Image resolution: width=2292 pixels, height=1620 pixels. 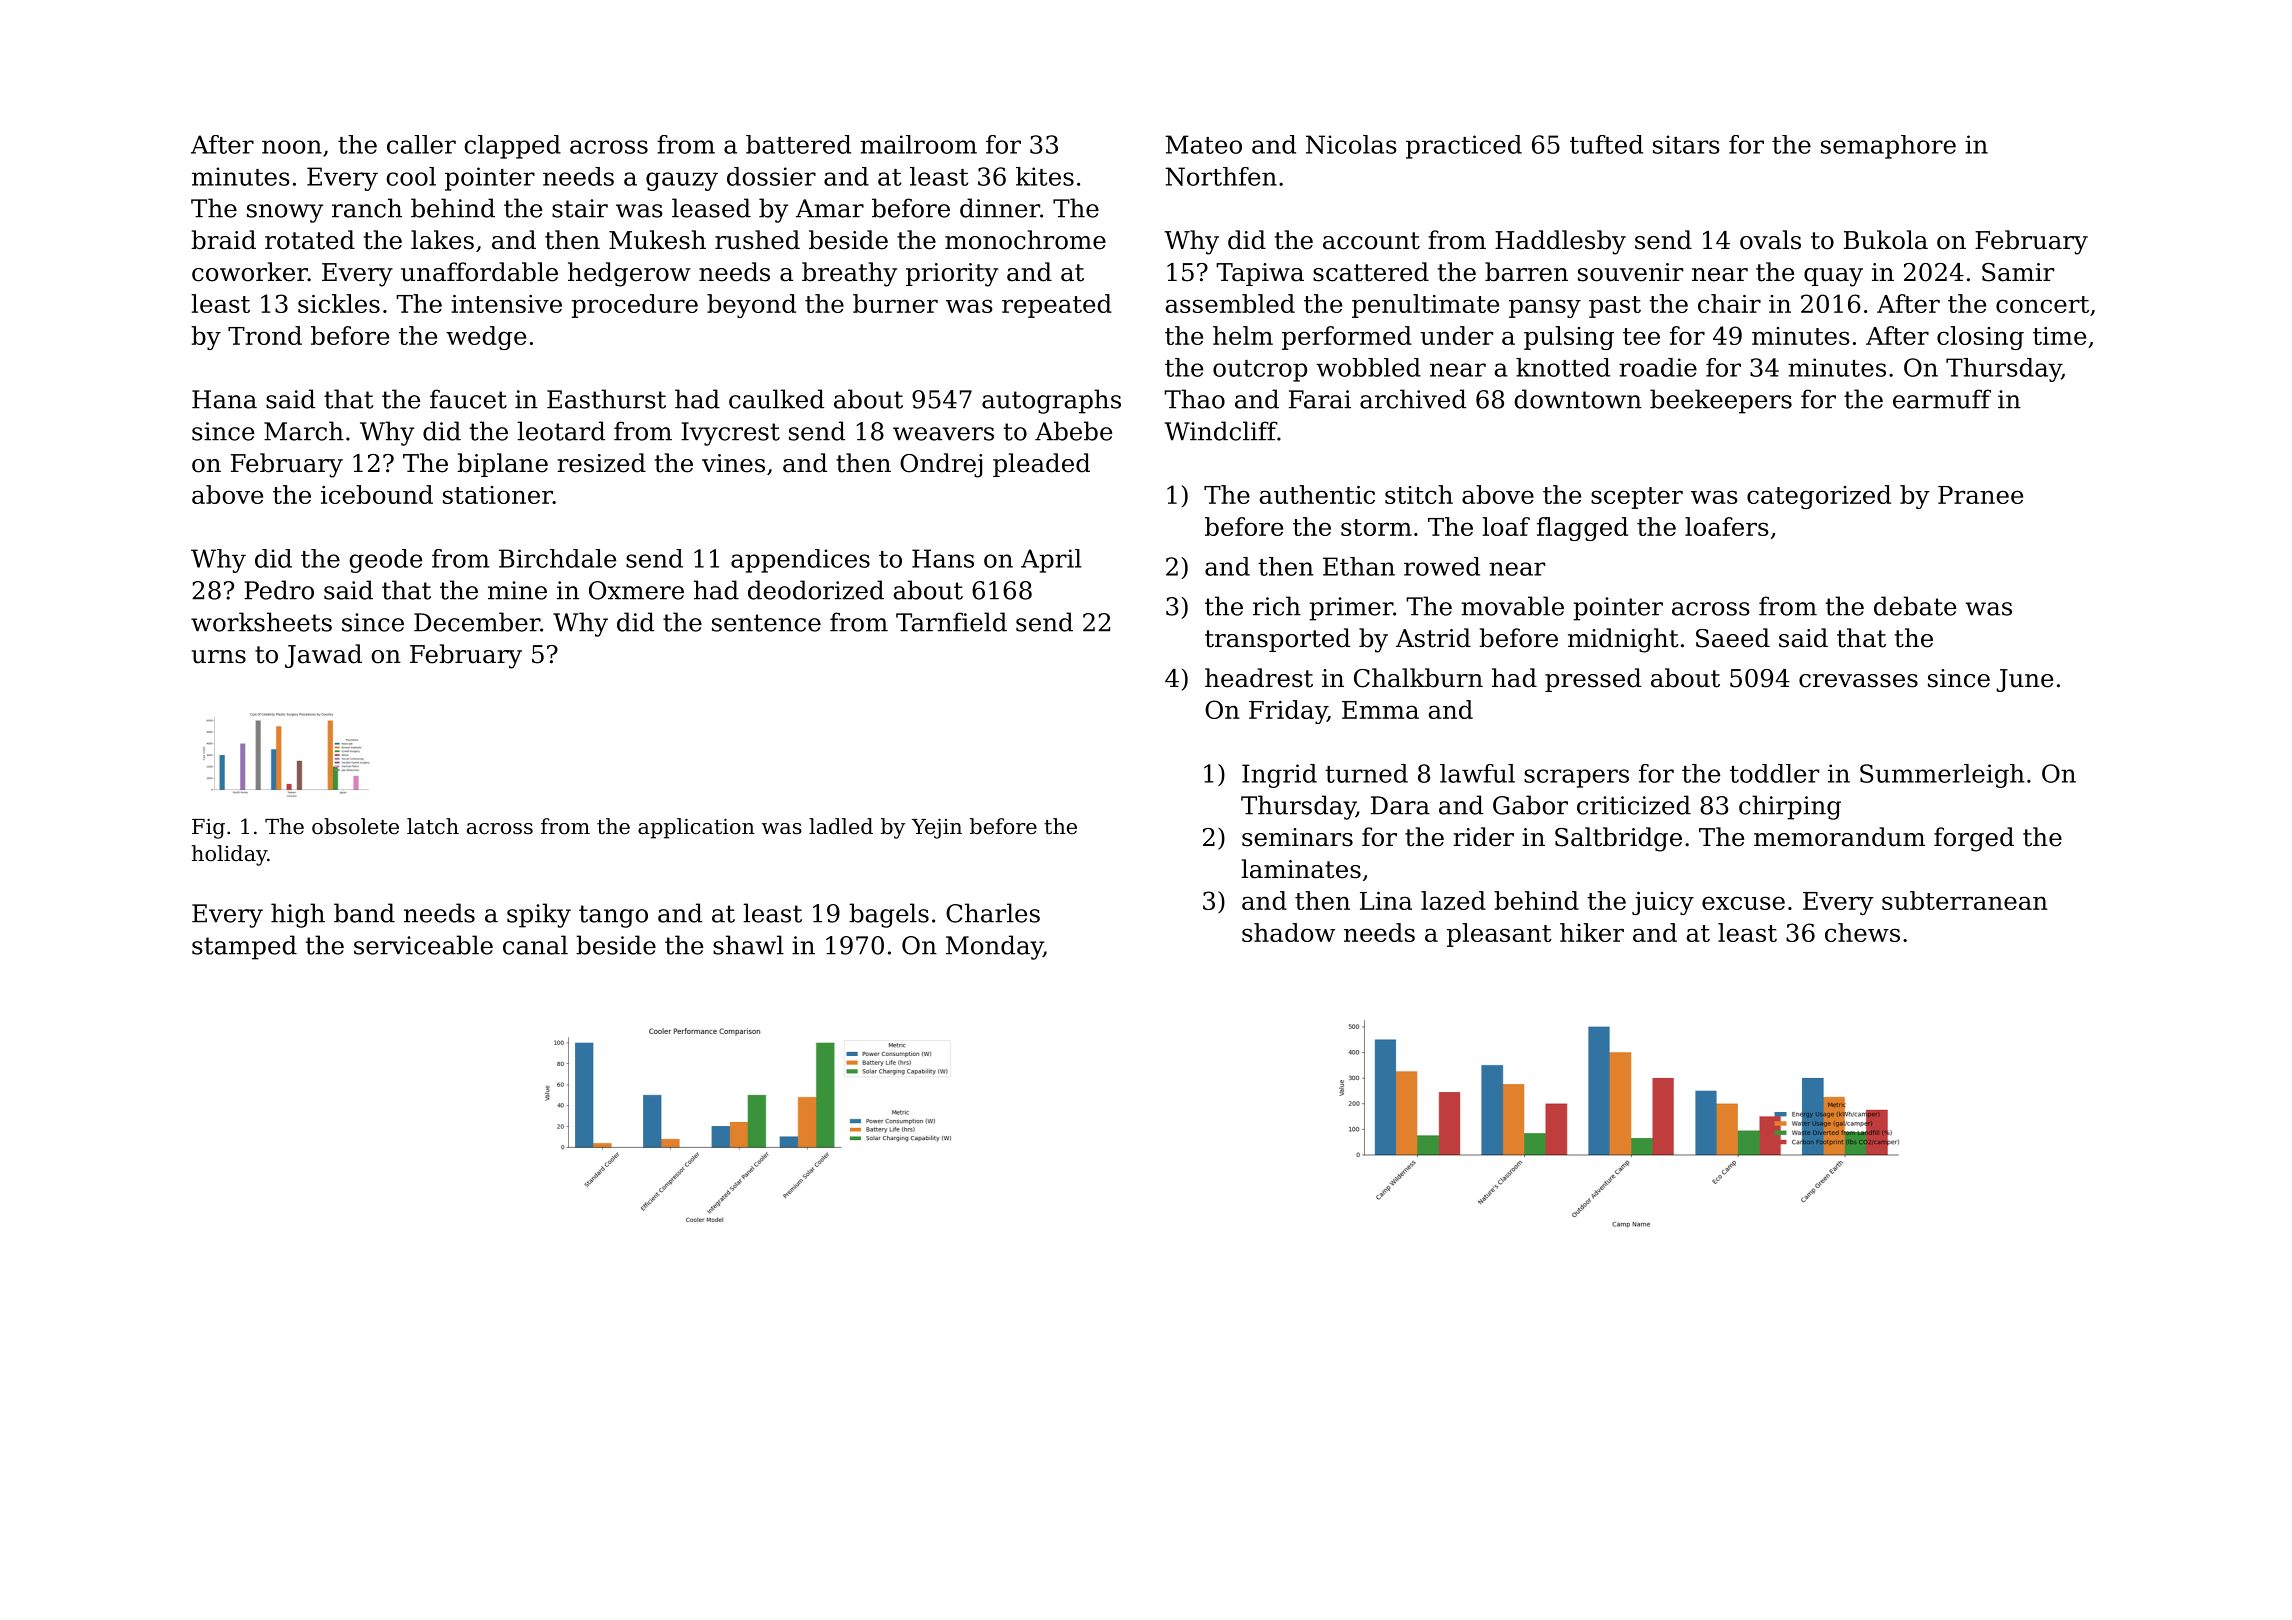 I want to click on Charles, so click(x=993, y=913).
